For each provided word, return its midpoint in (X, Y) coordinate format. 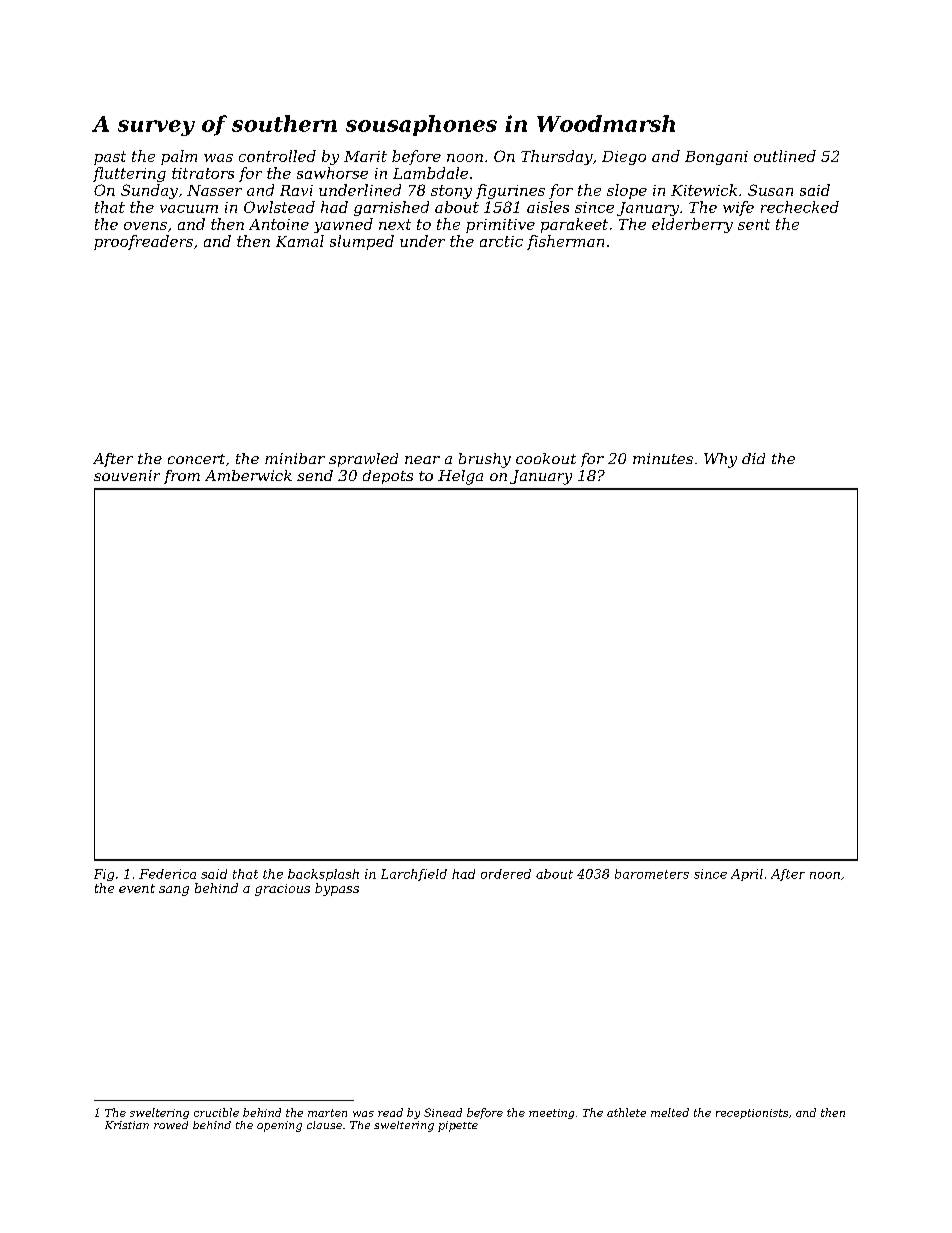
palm (179, 157)
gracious (282, 890)
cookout (546, 458)
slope (627, 191)
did (753, 458)
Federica (167, 874)
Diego (624, 158)
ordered (506, 874)
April (747, 875)
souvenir (127, 475)
